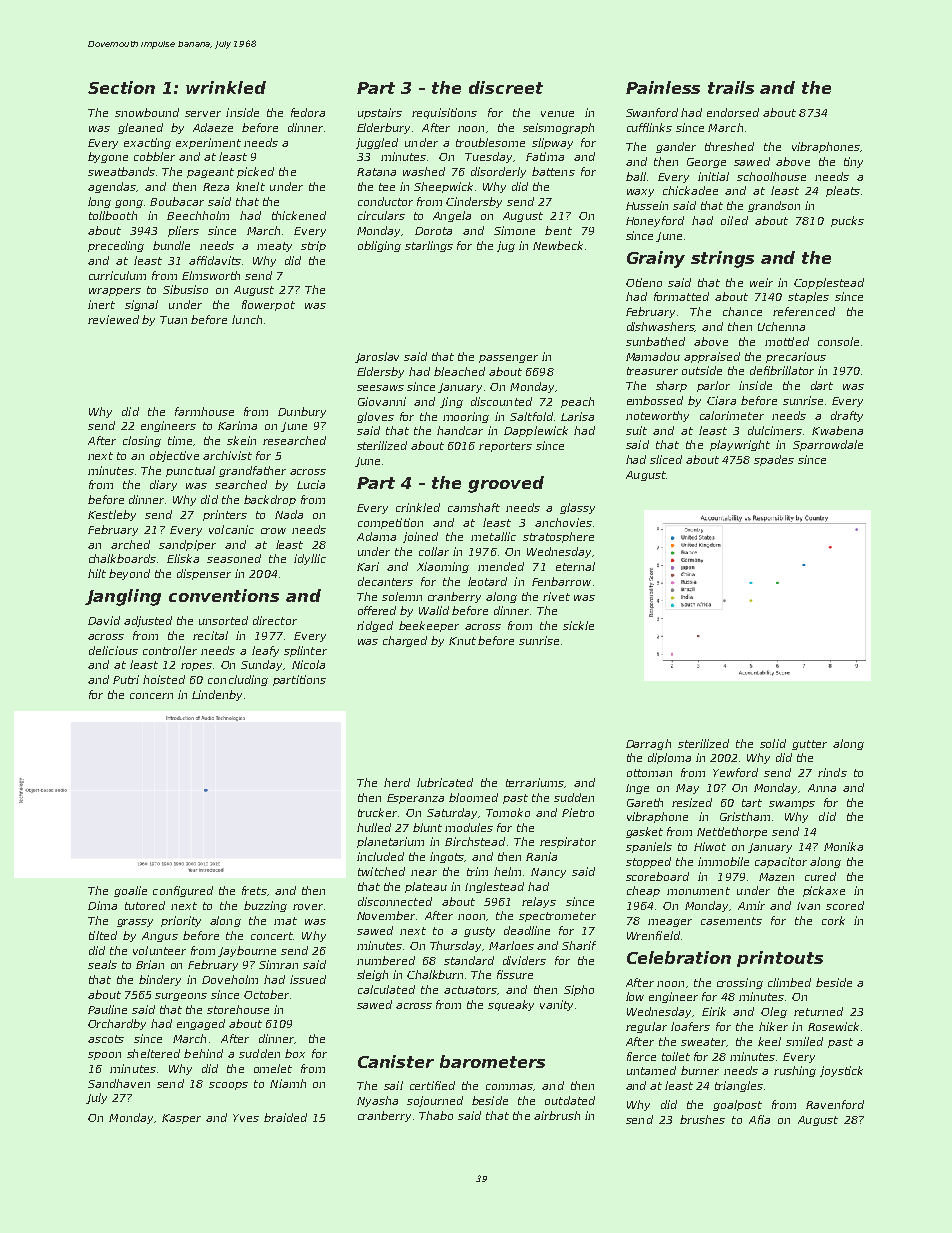 This screenshot has height=1233, width=952. I want to click on frets, so click(254, 890).
